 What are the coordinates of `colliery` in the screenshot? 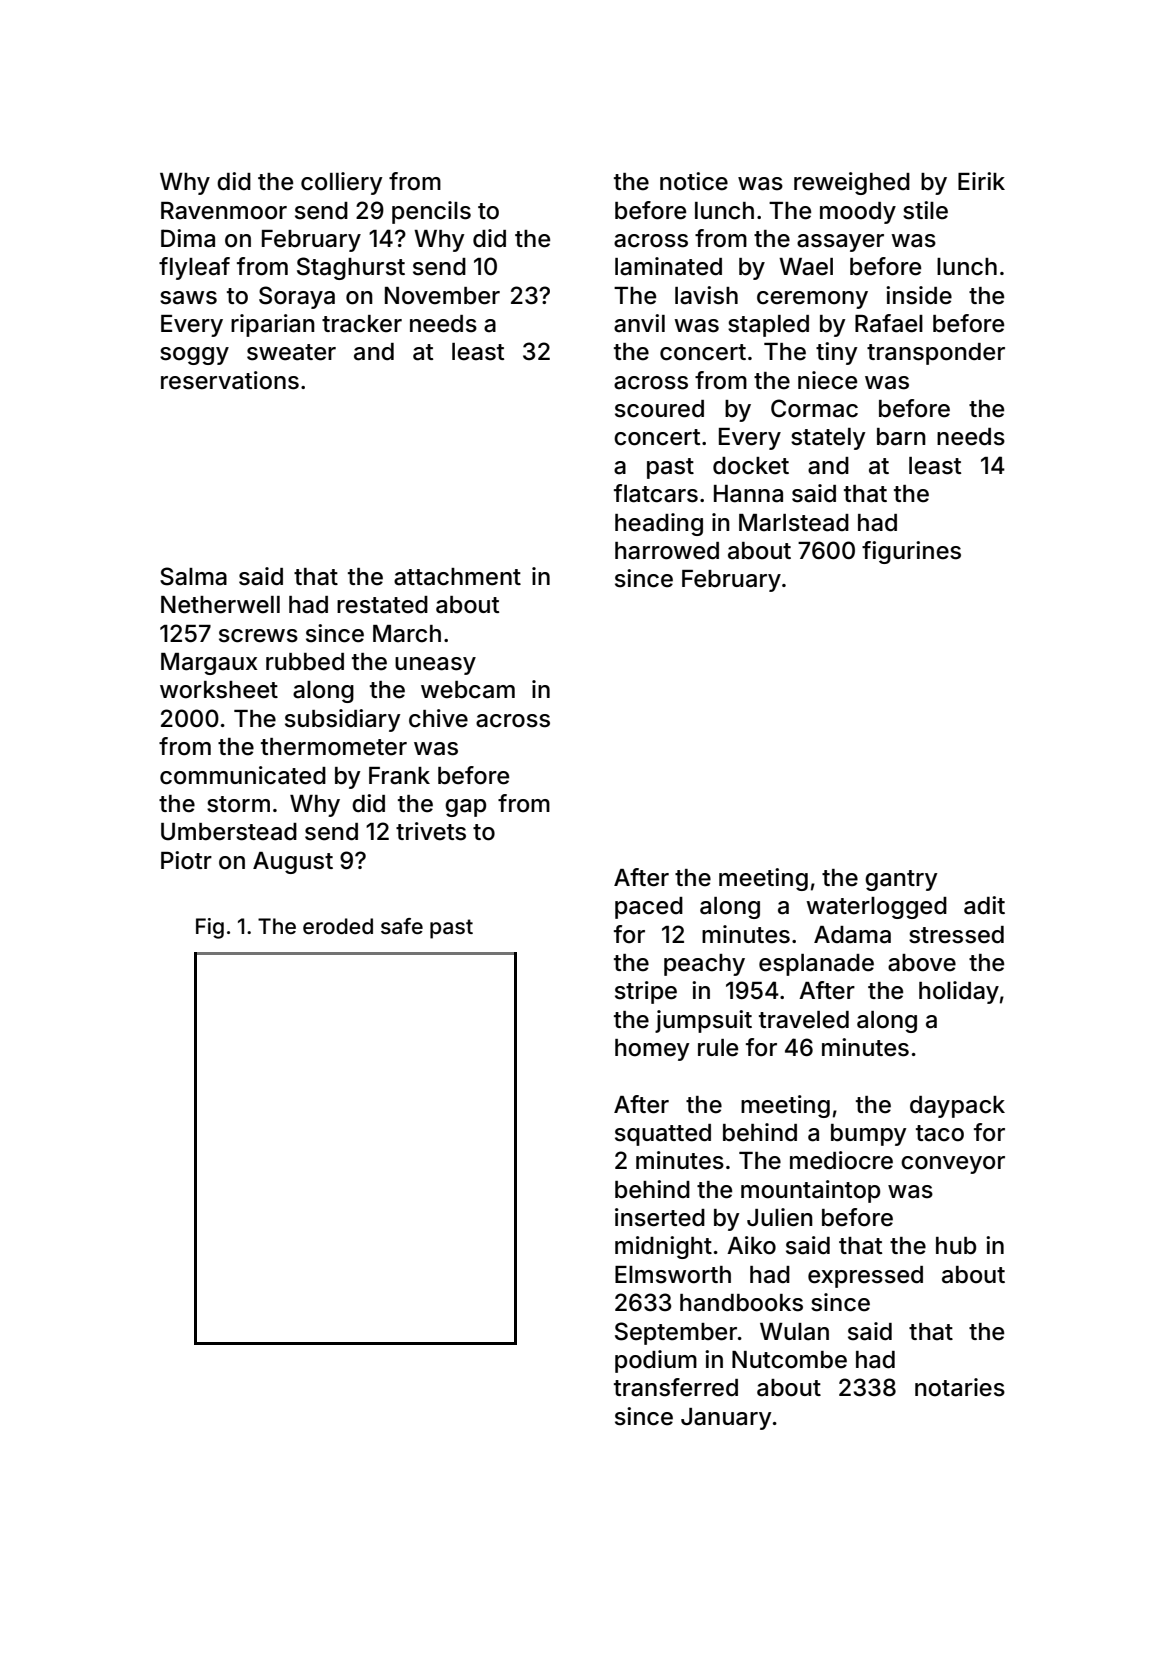 It's located at (342, 183).
